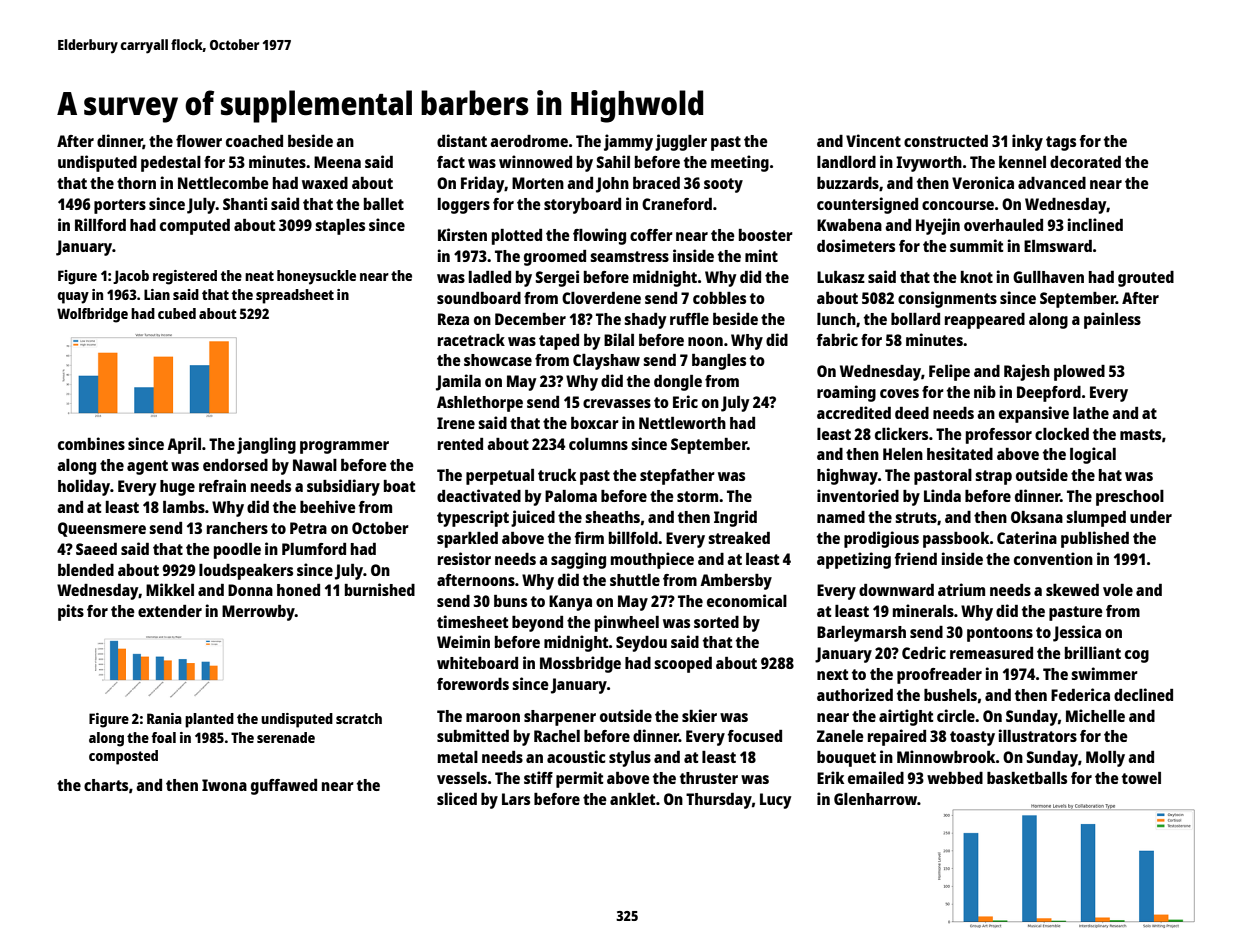 This screenshot has width=1233, height=952. Describe the element at coordinates (681, 142) in the screenshot. I see `juggler` at that location.
